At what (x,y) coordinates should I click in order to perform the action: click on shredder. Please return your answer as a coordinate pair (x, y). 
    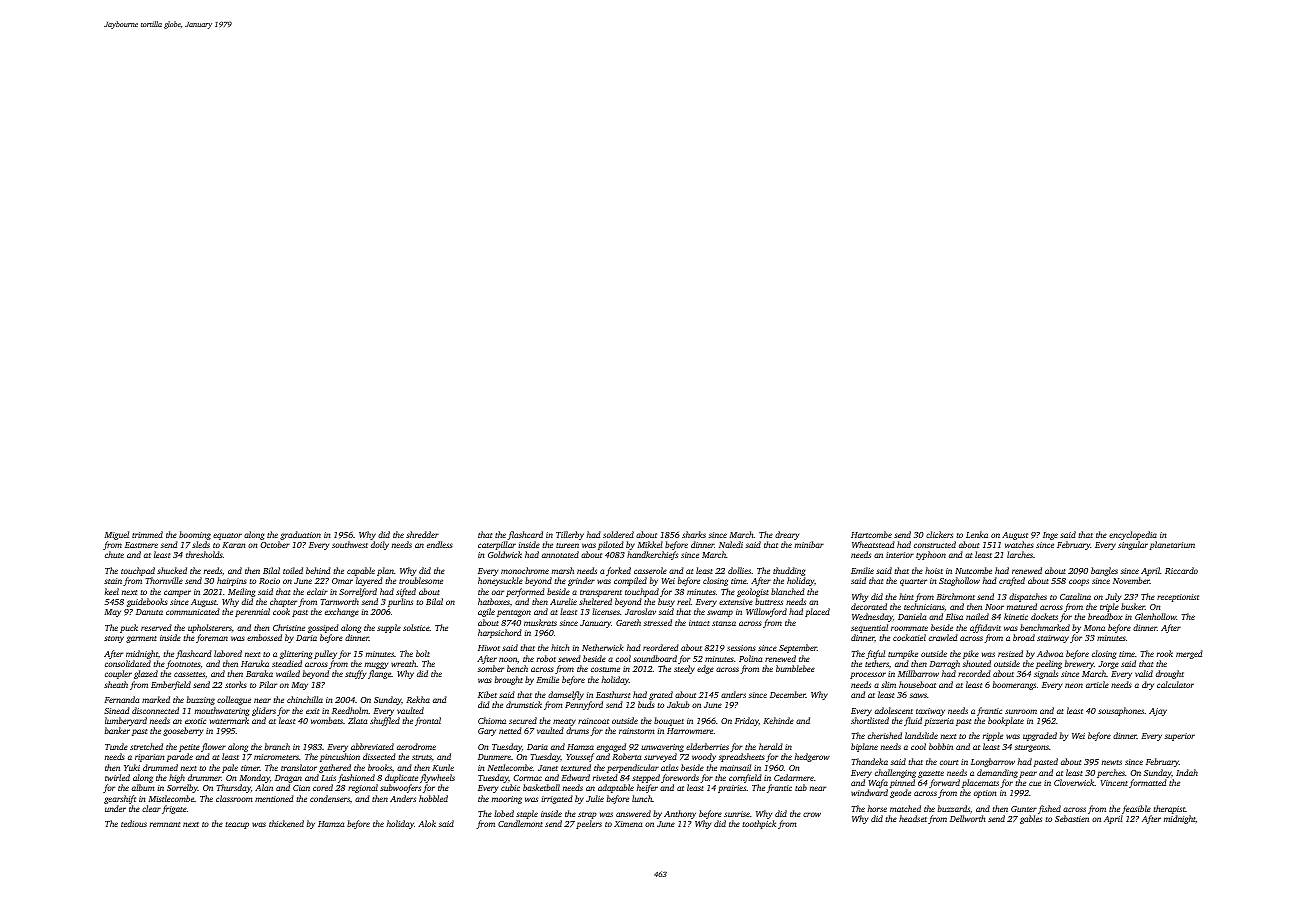
    Looking at the image, I should click on (422, 534).
